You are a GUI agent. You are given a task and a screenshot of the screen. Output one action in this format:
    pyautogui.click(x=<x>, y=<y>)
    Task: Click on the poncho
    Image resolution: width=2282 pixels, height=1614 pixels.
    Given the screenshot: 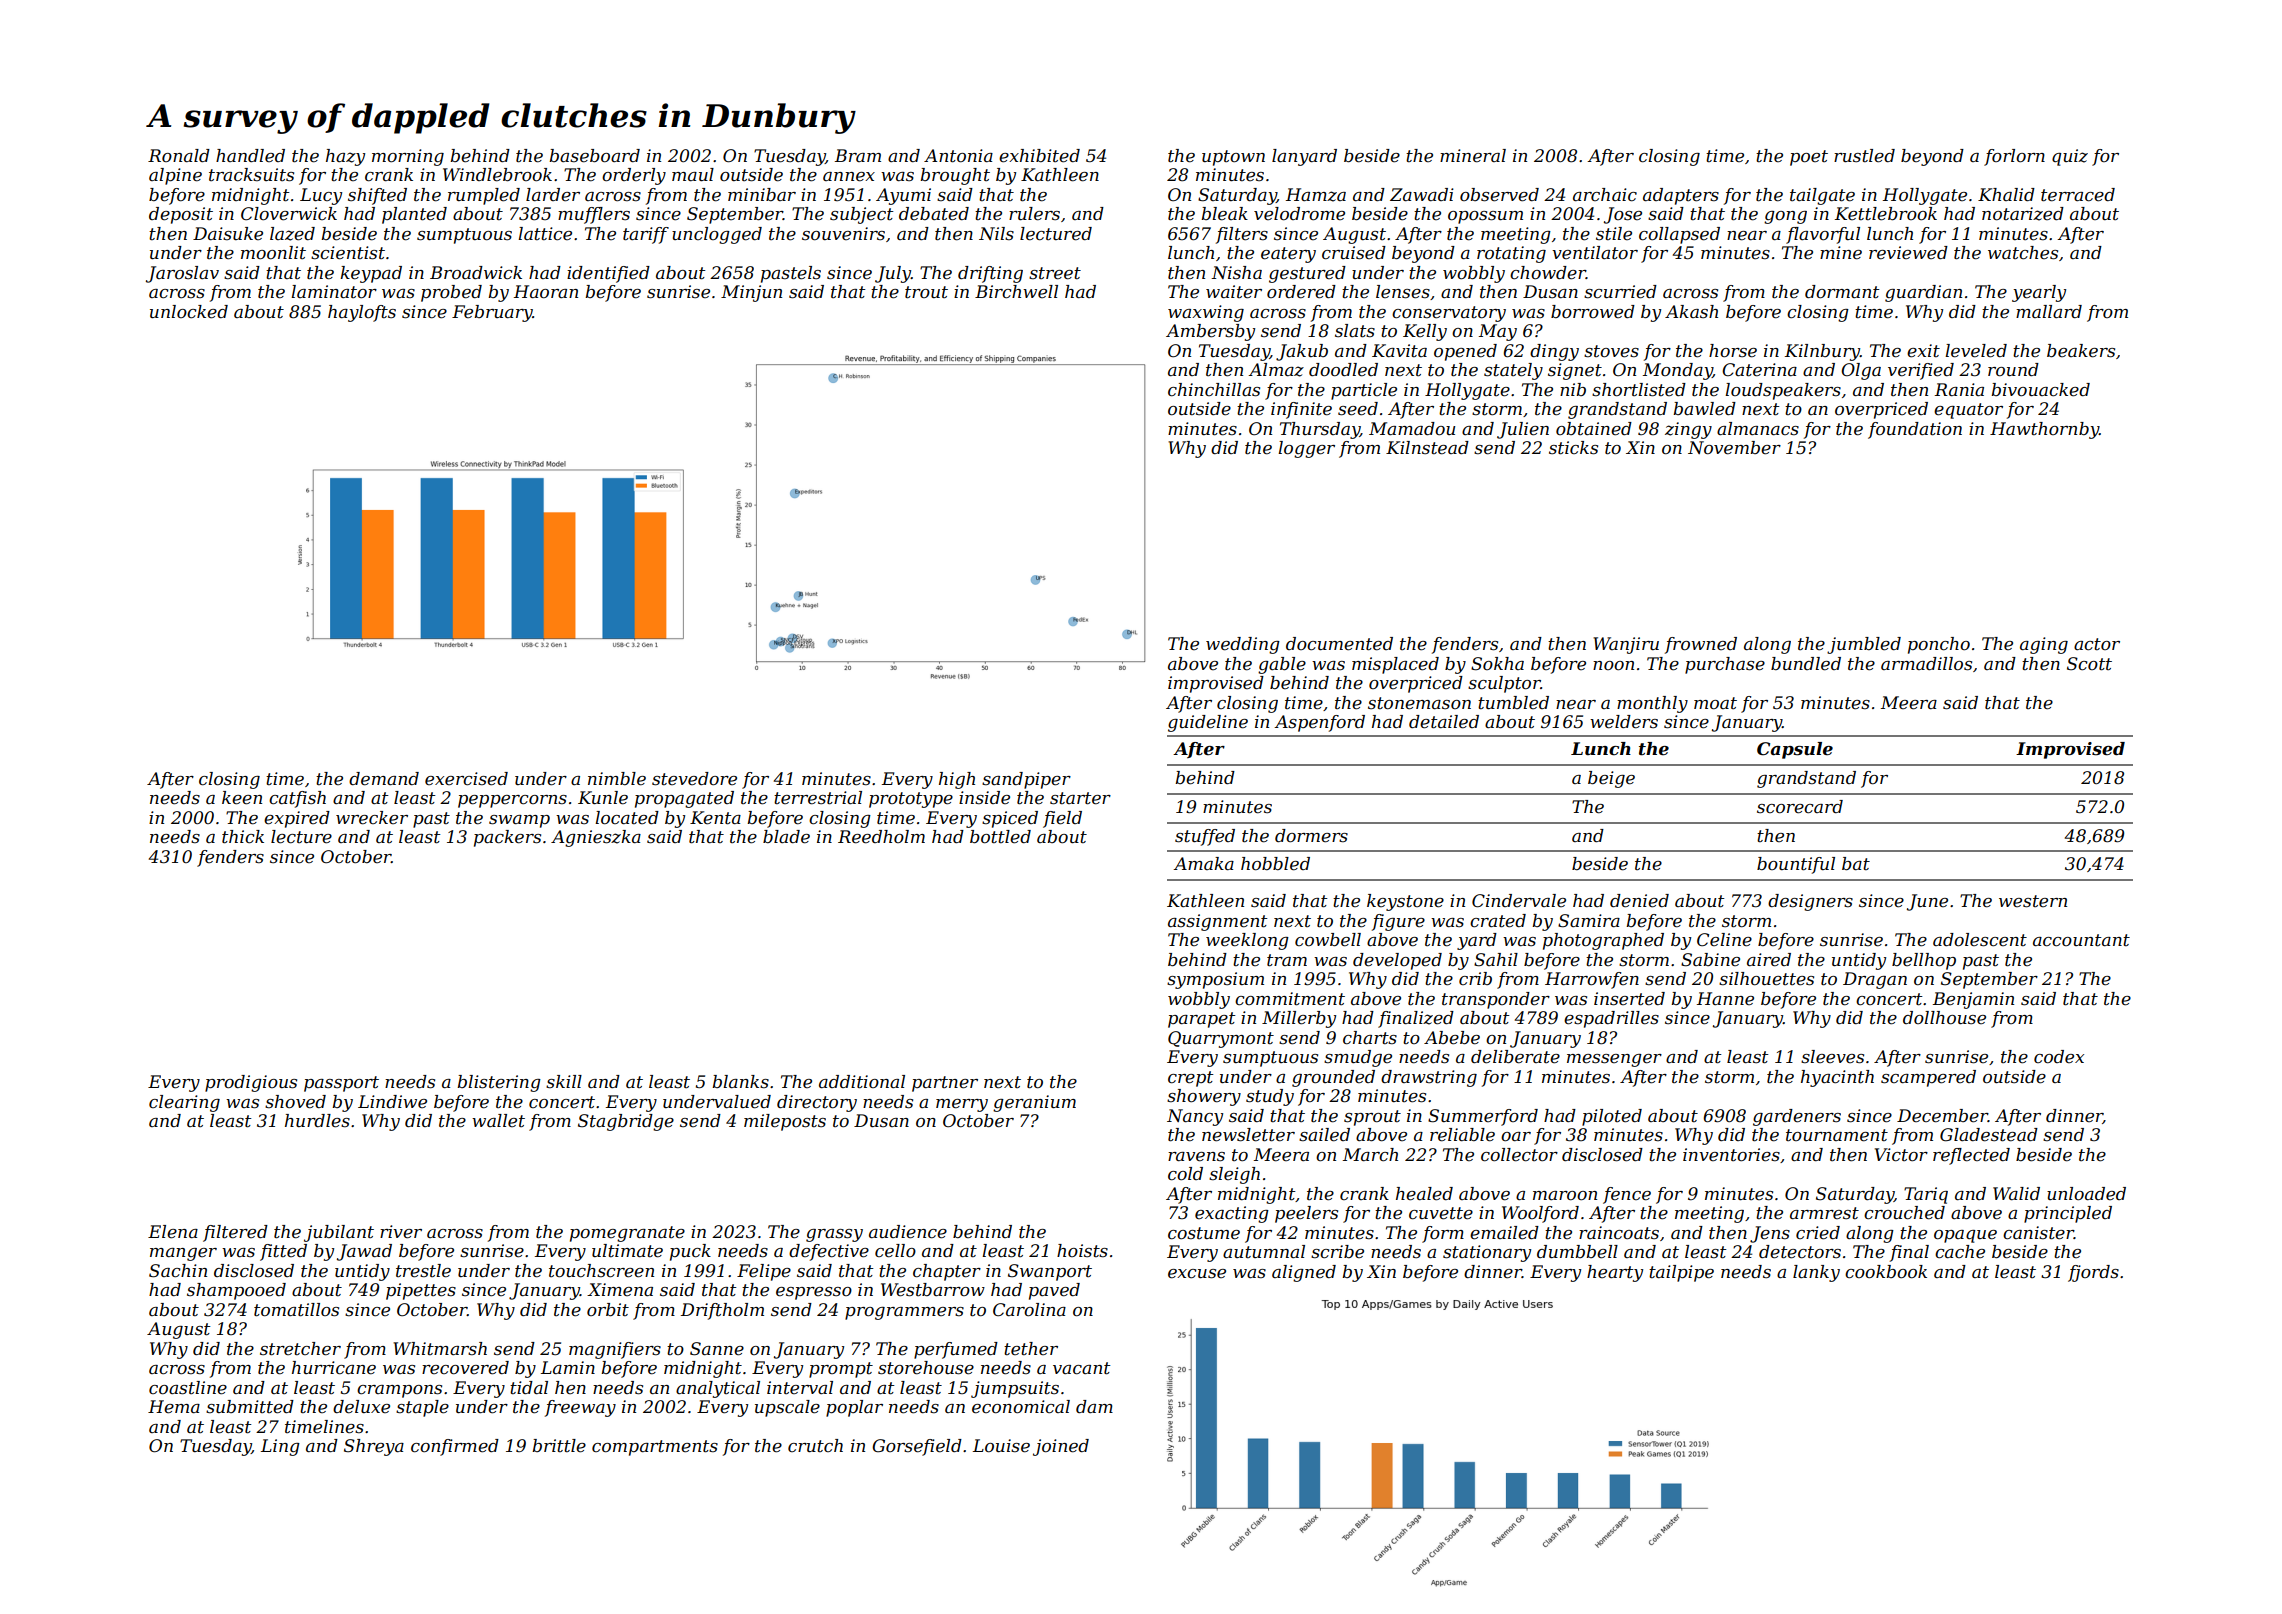 What is the action you would take?
    pyautogui.click(x=1939, y=645)
